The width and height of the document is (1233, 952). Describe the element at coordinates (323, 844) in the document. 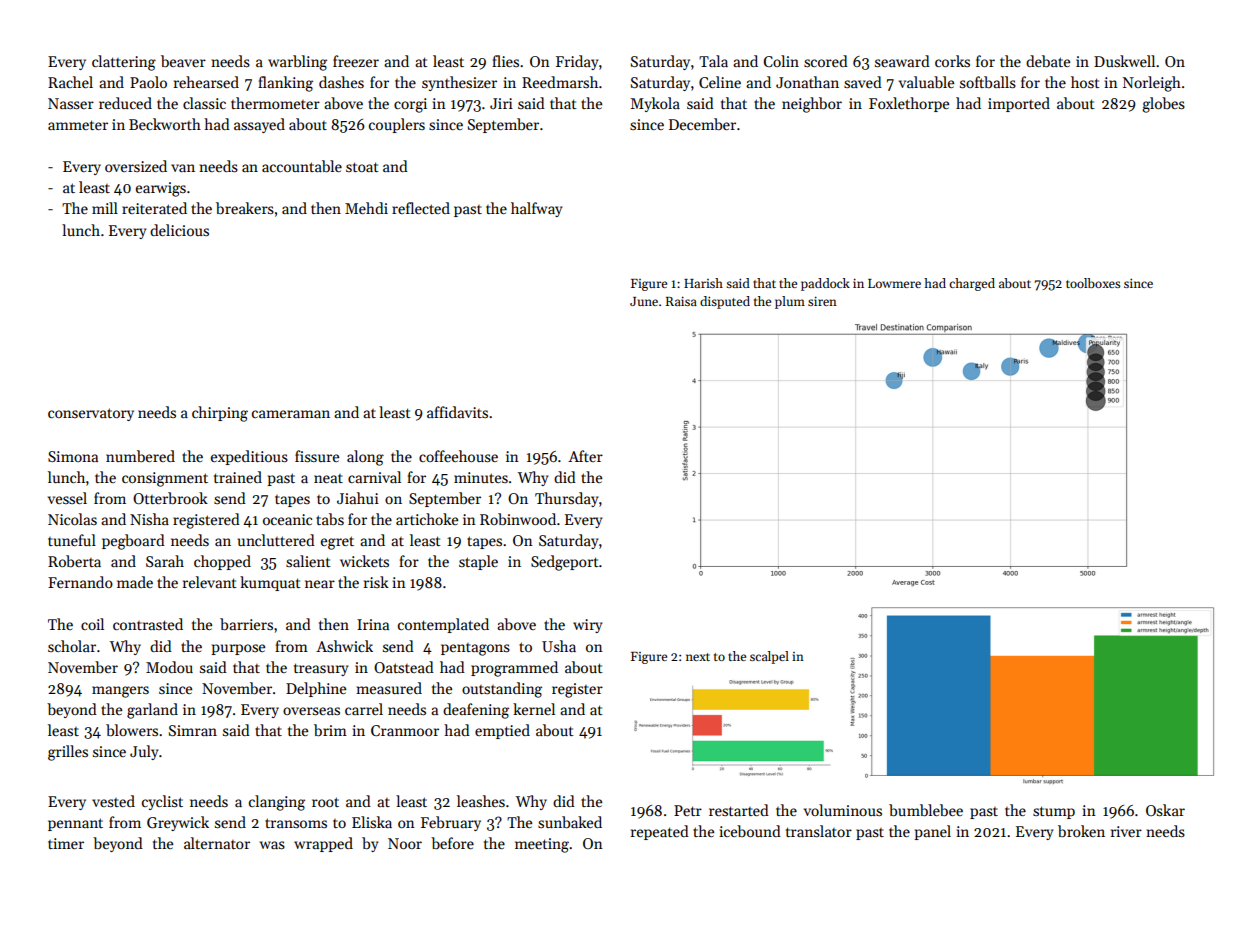

I see `wrapped` at that location.
